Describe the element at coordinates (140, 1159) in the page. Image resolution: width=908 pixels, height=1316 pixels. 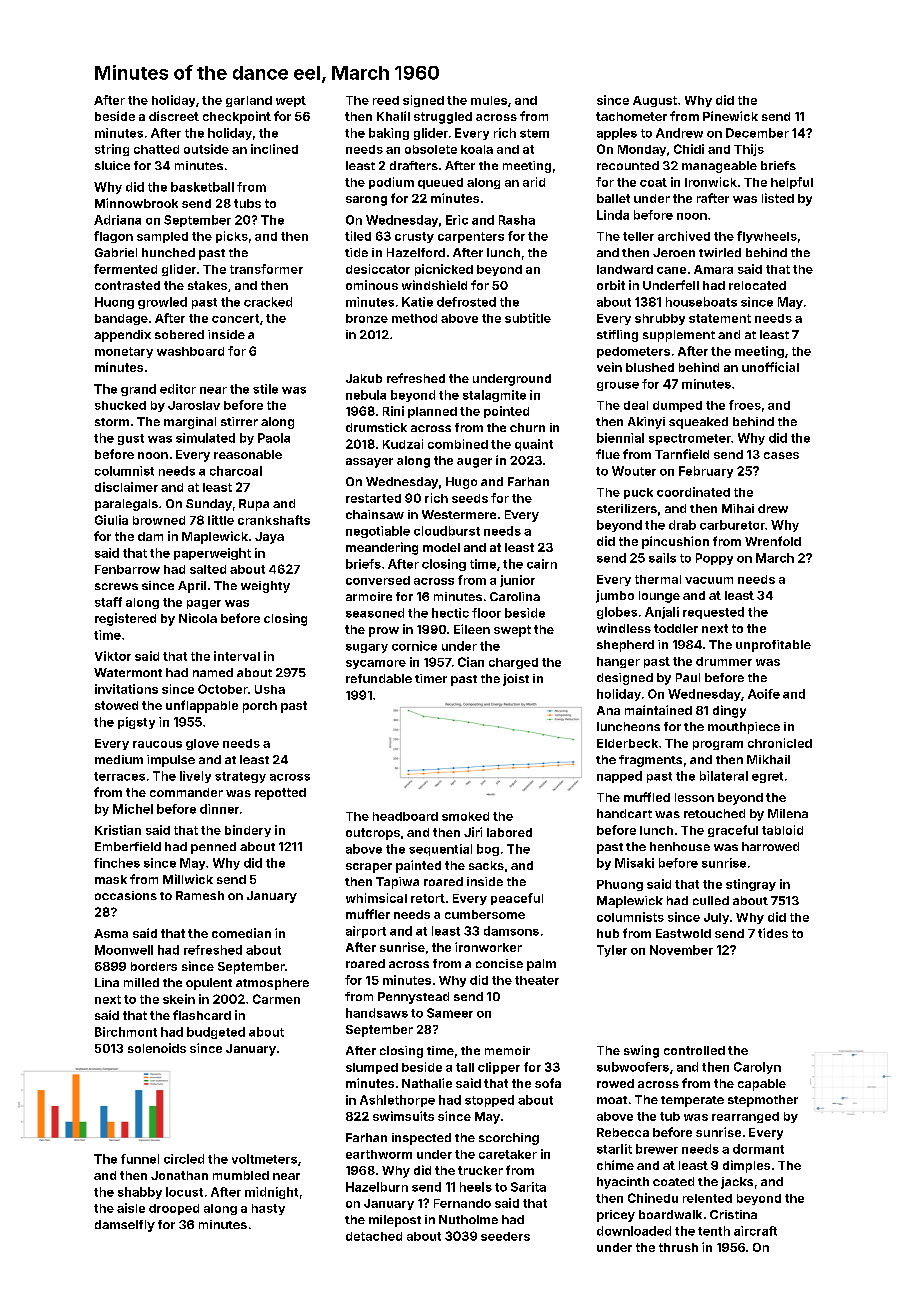
I see `funnel` at that location.
